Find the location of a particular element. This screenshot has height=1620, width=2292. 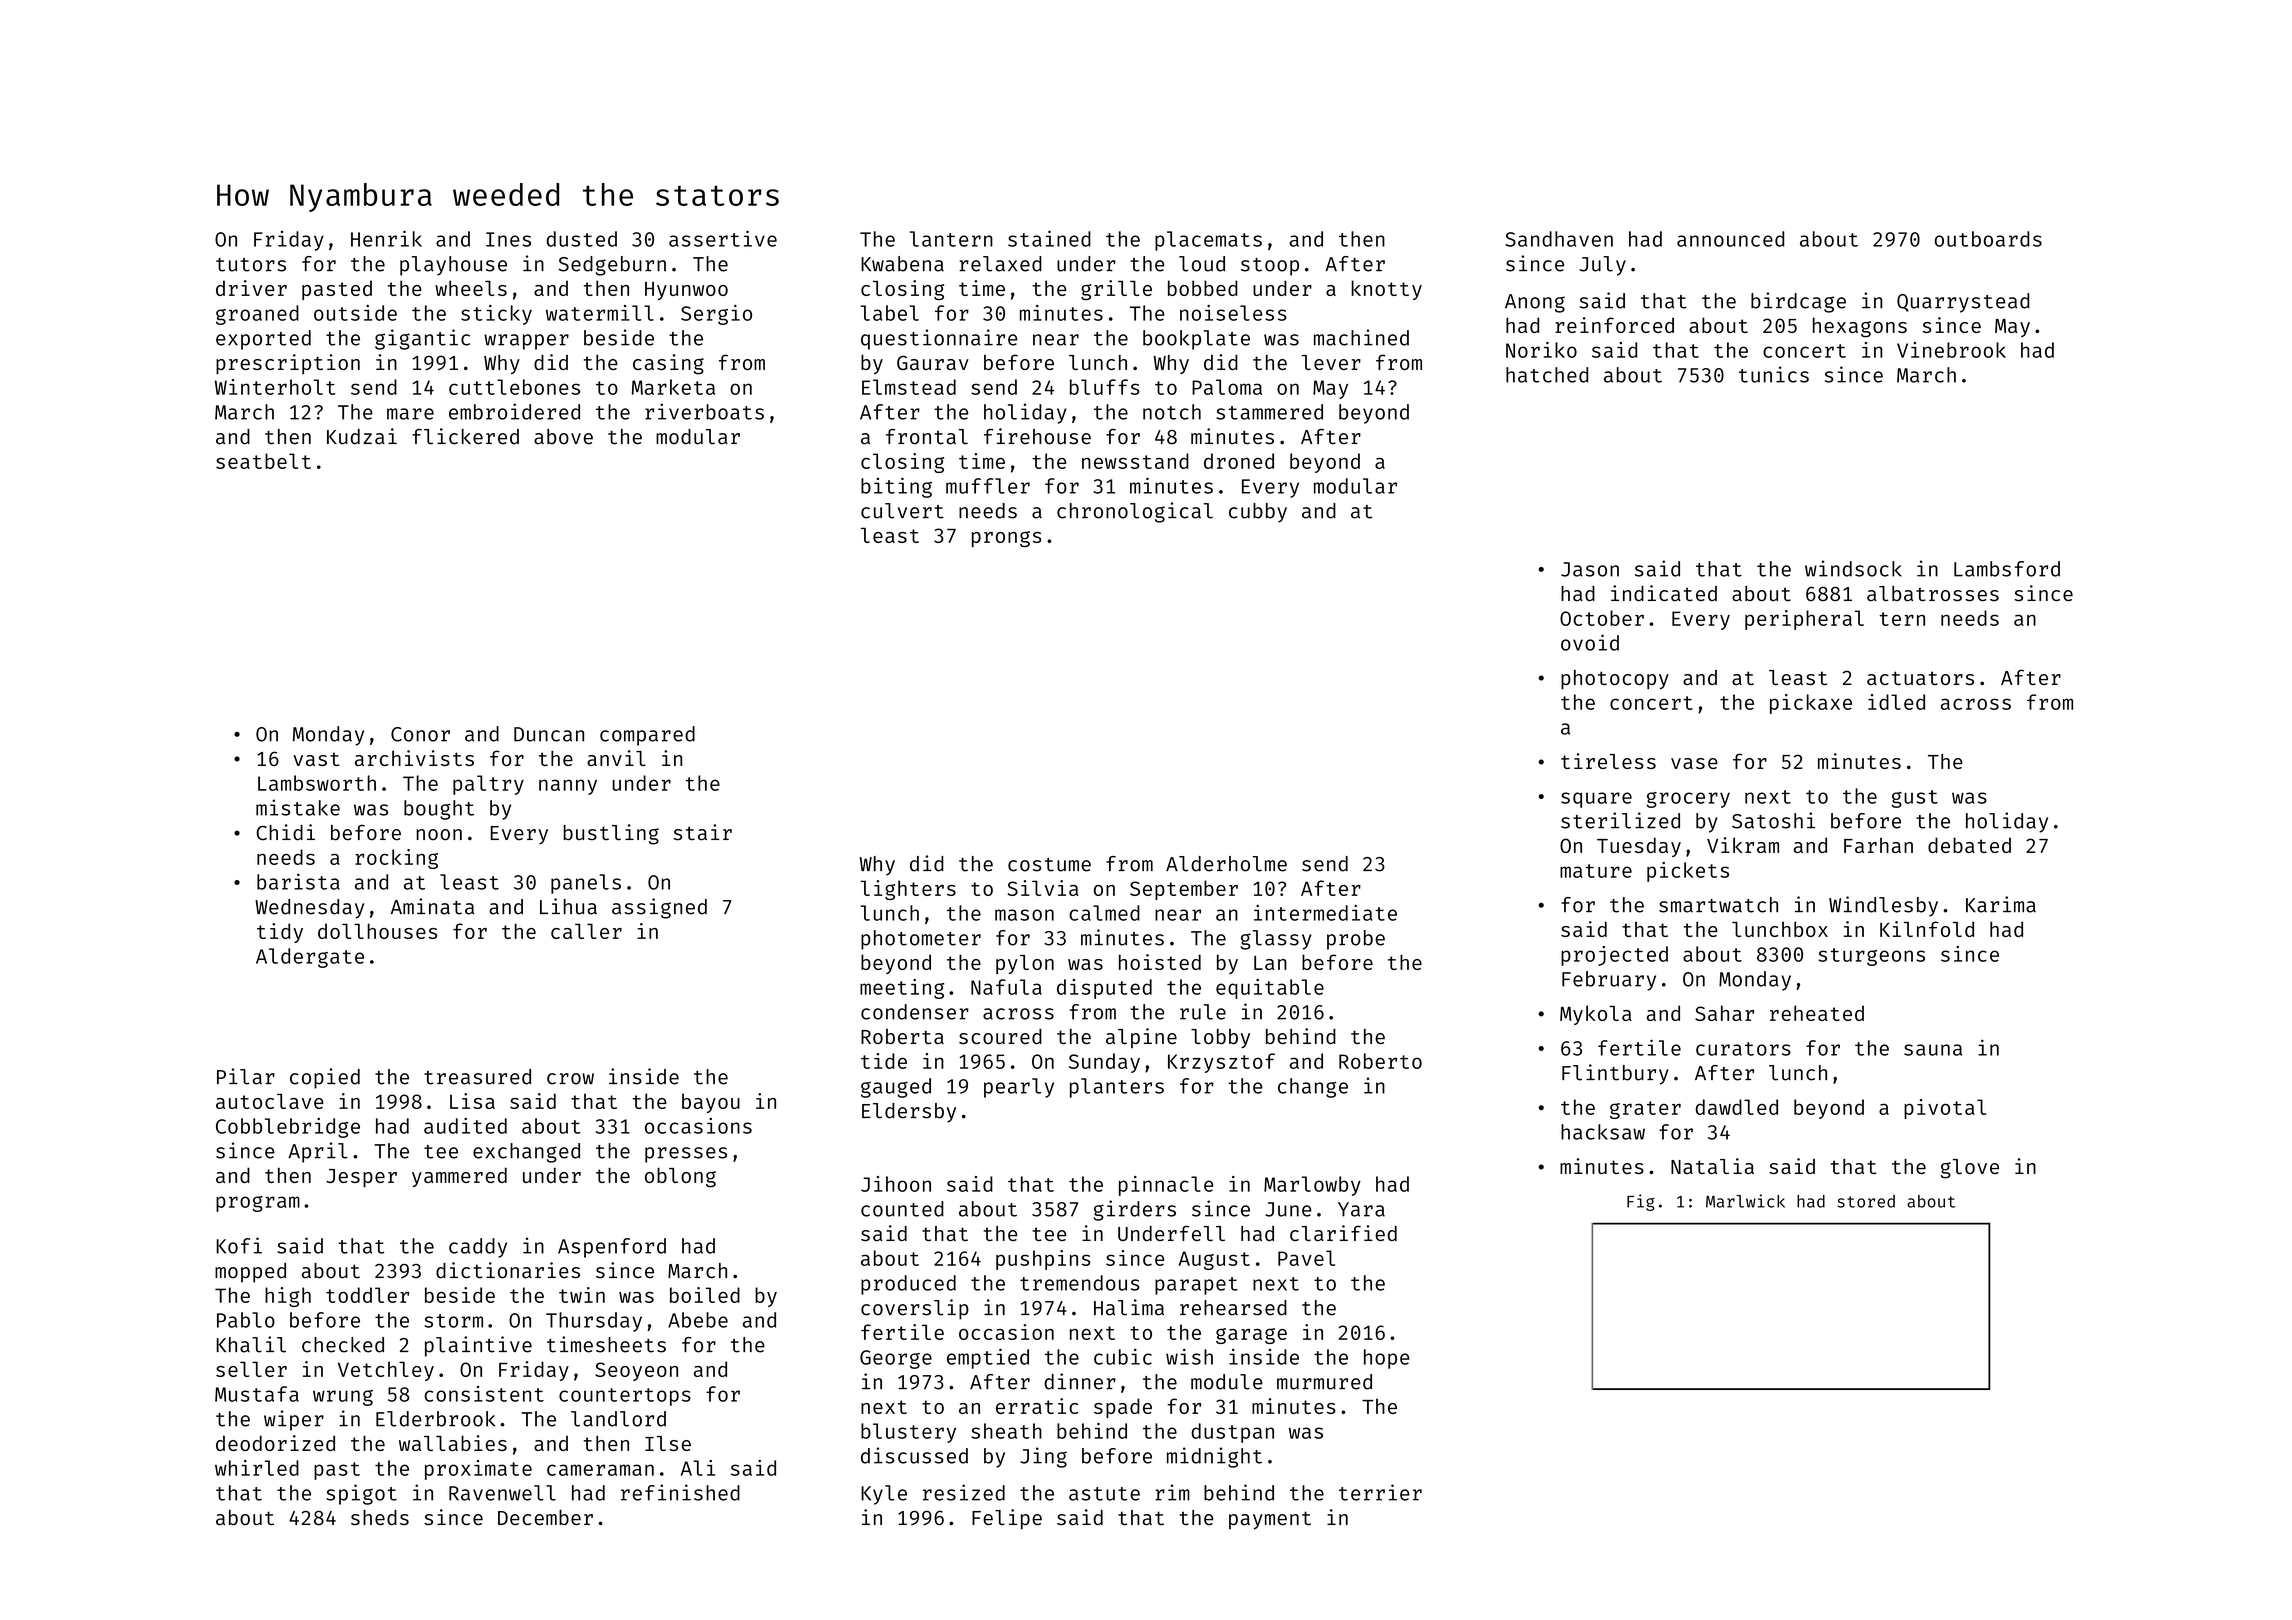

birdcage is located at coordinates (1798, 302).
